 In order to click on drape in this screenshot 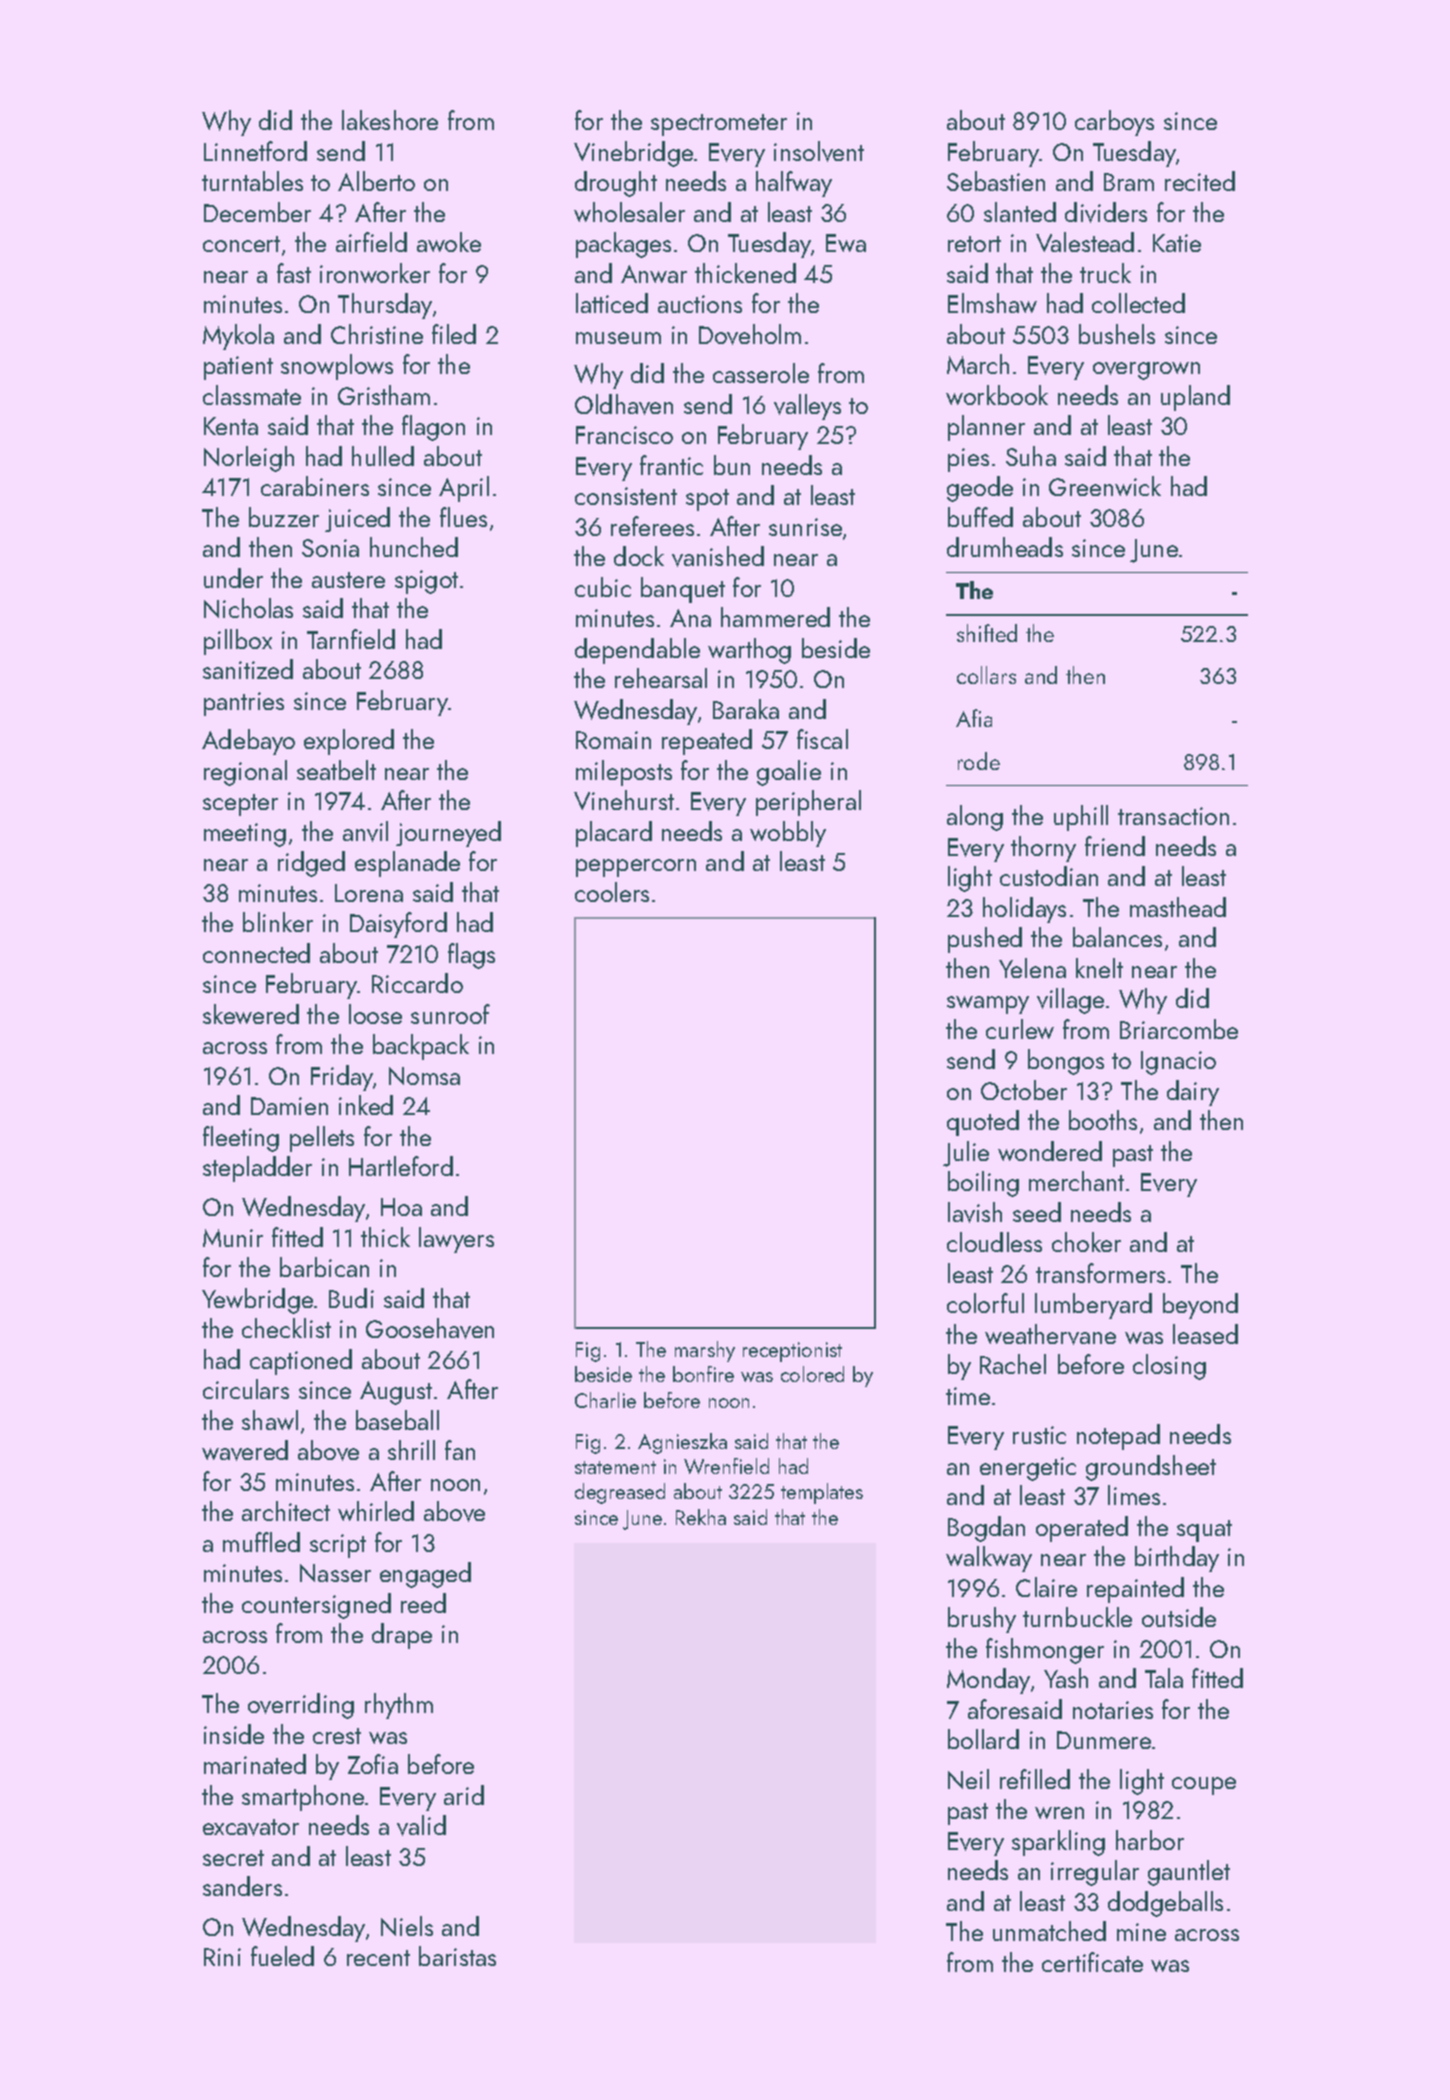, I will do `click(402, 1636)`.
